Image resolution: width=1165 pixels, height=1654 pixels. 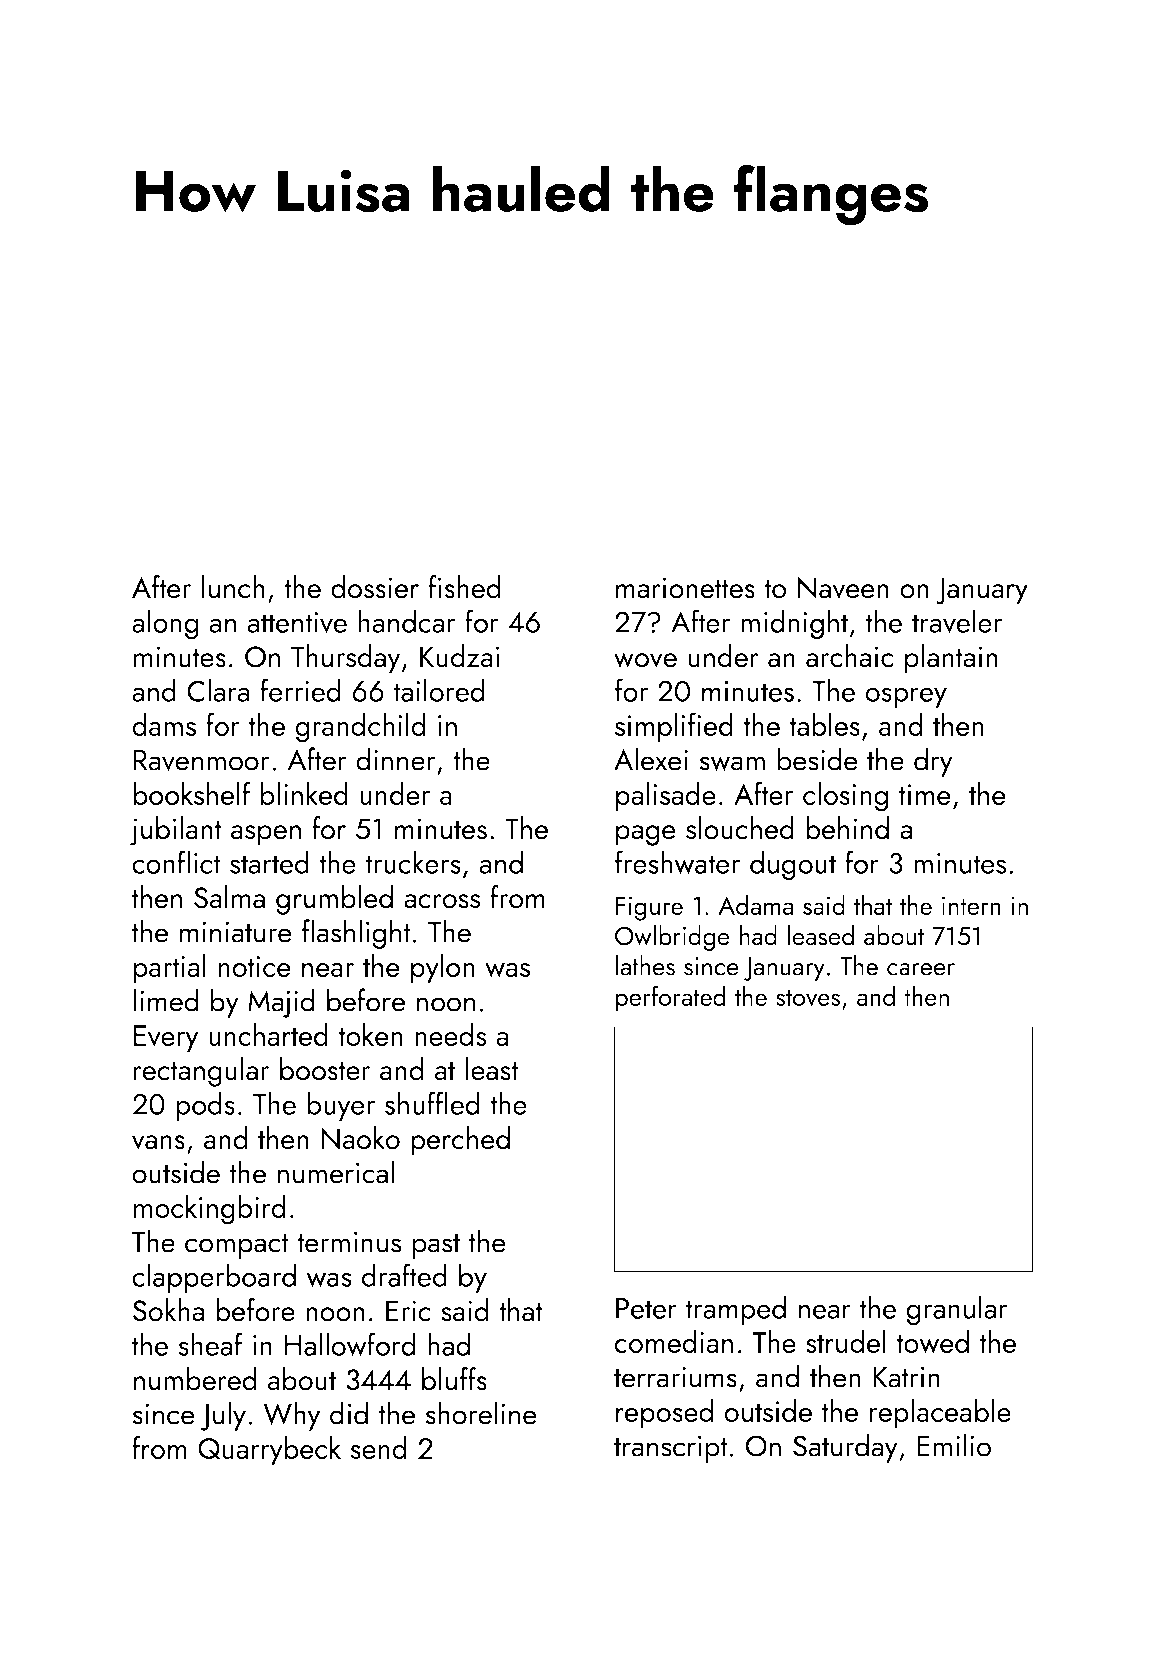 What do you see at coordinates (301, 690) in the page?
I see `ferried` at bounding box center [301, 690].
